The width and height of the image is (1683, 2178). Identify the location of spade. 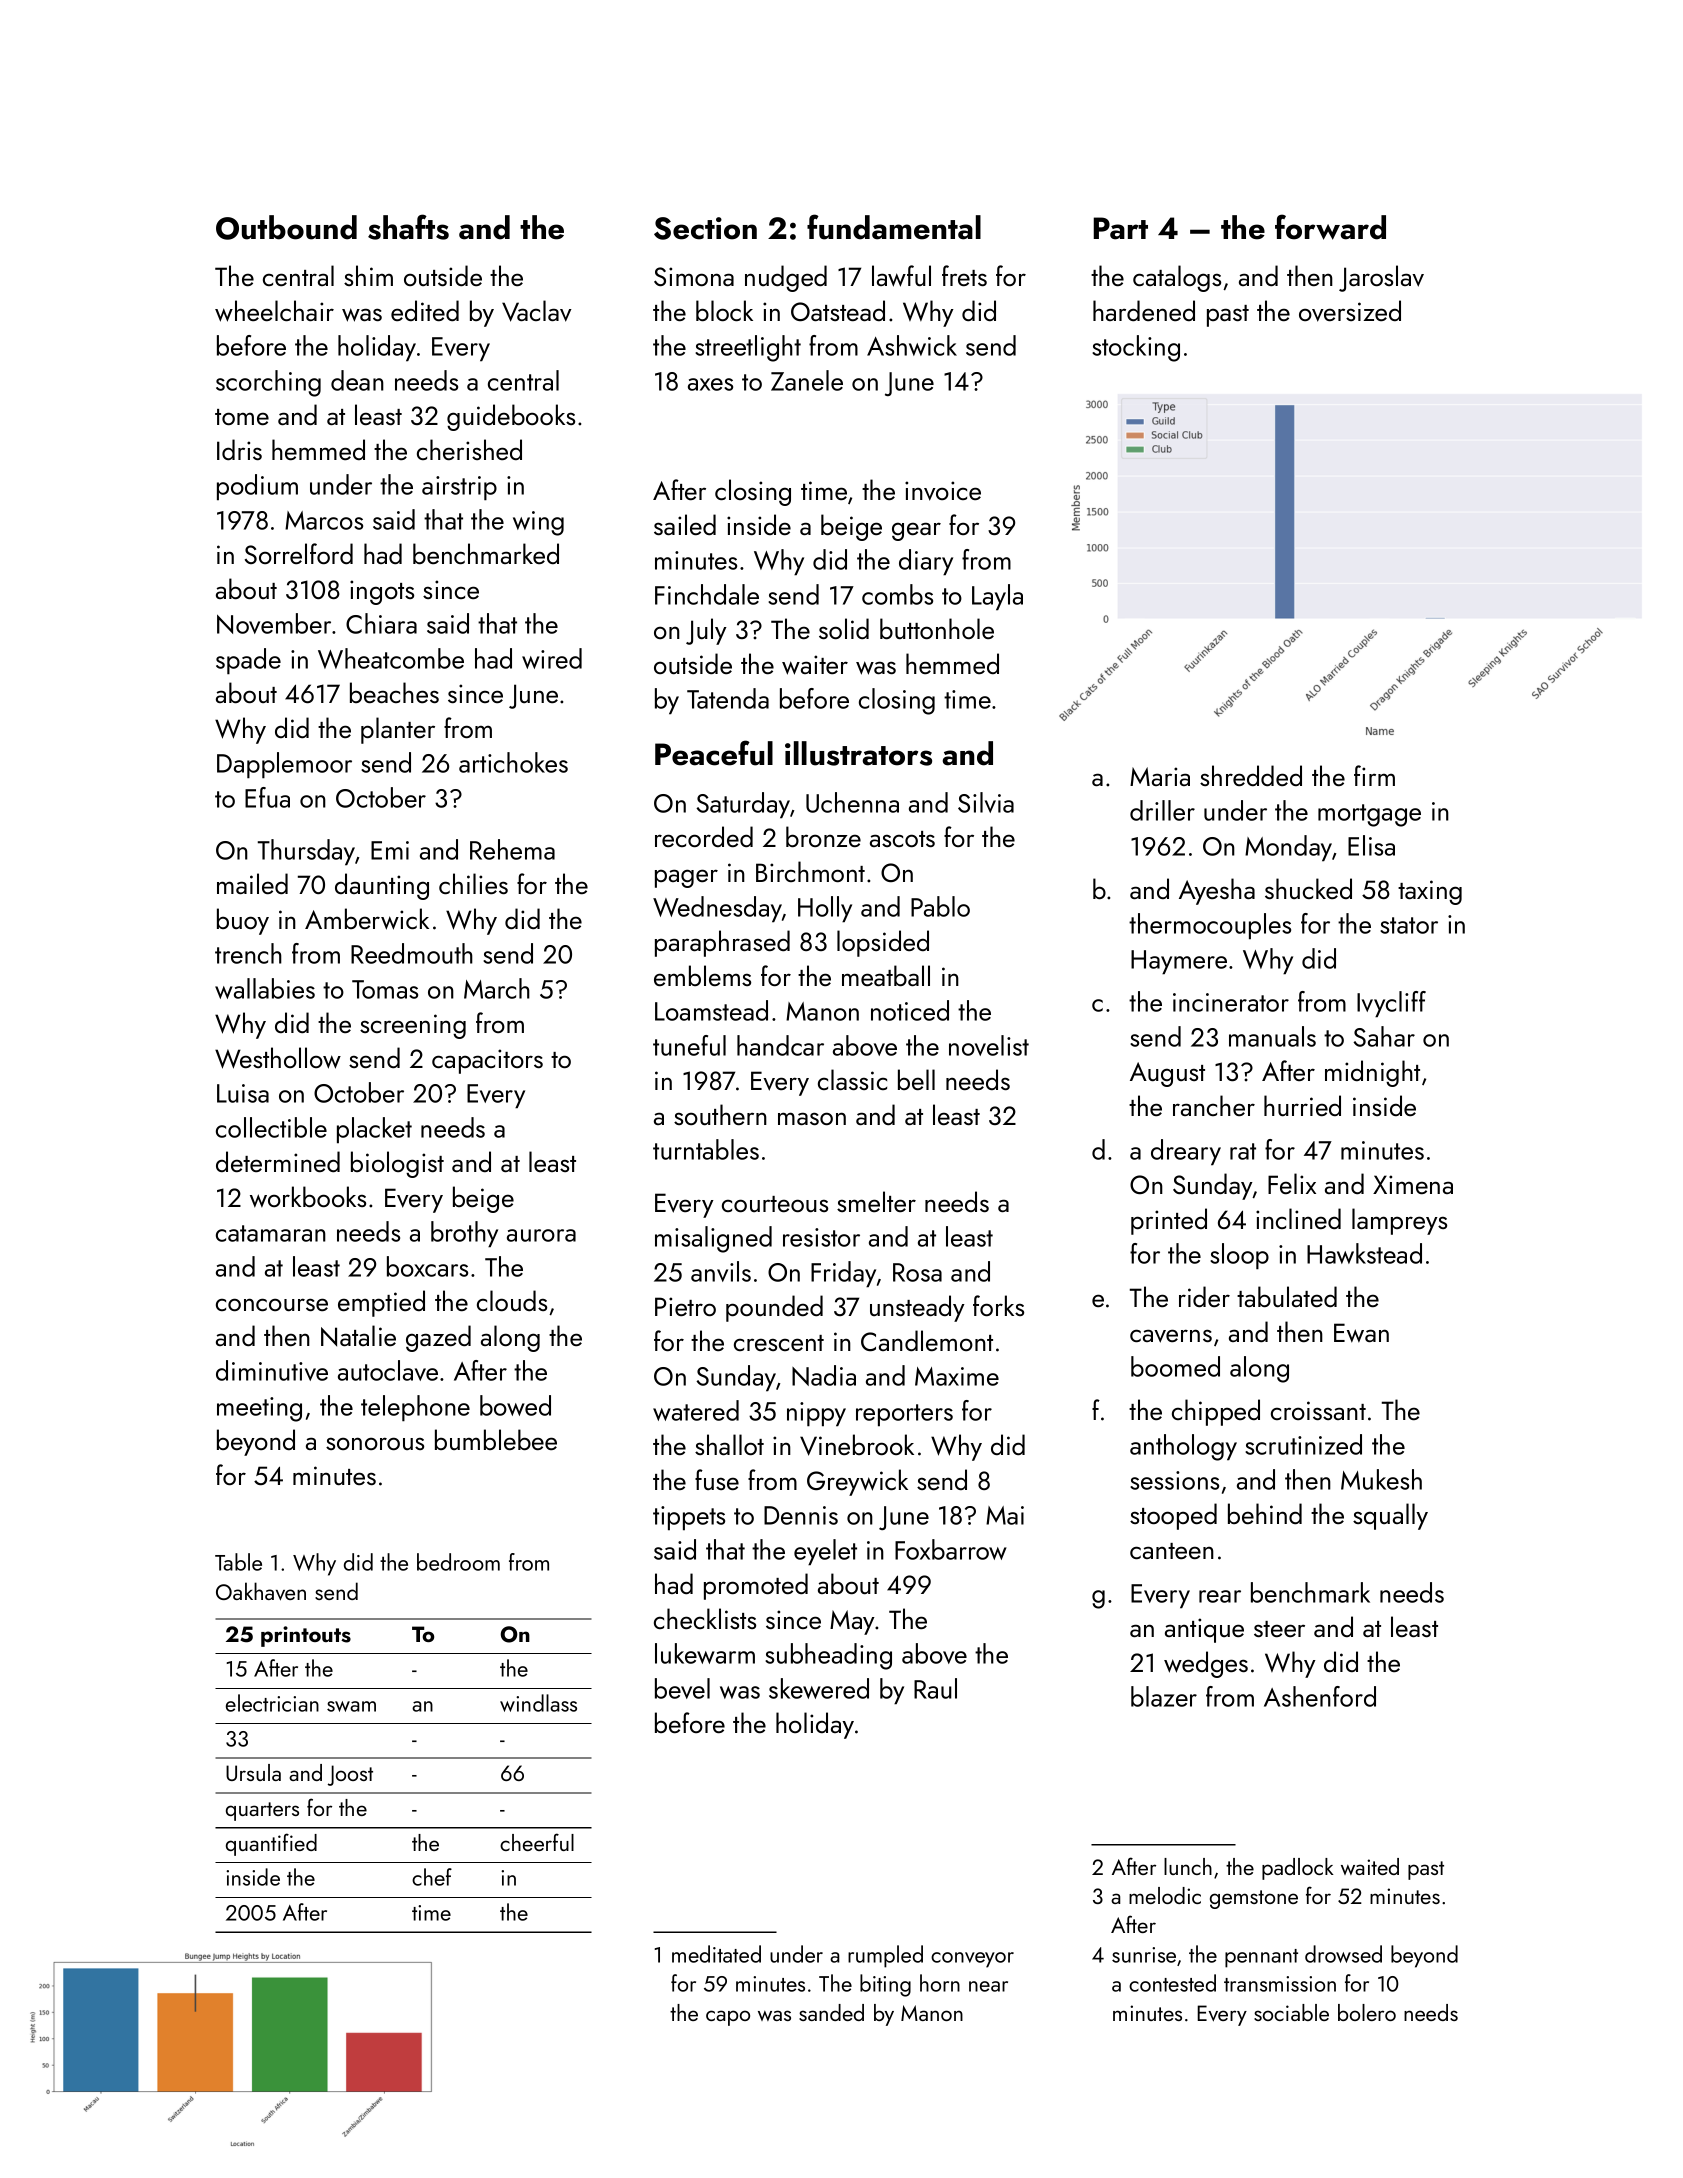
(248, 661).
